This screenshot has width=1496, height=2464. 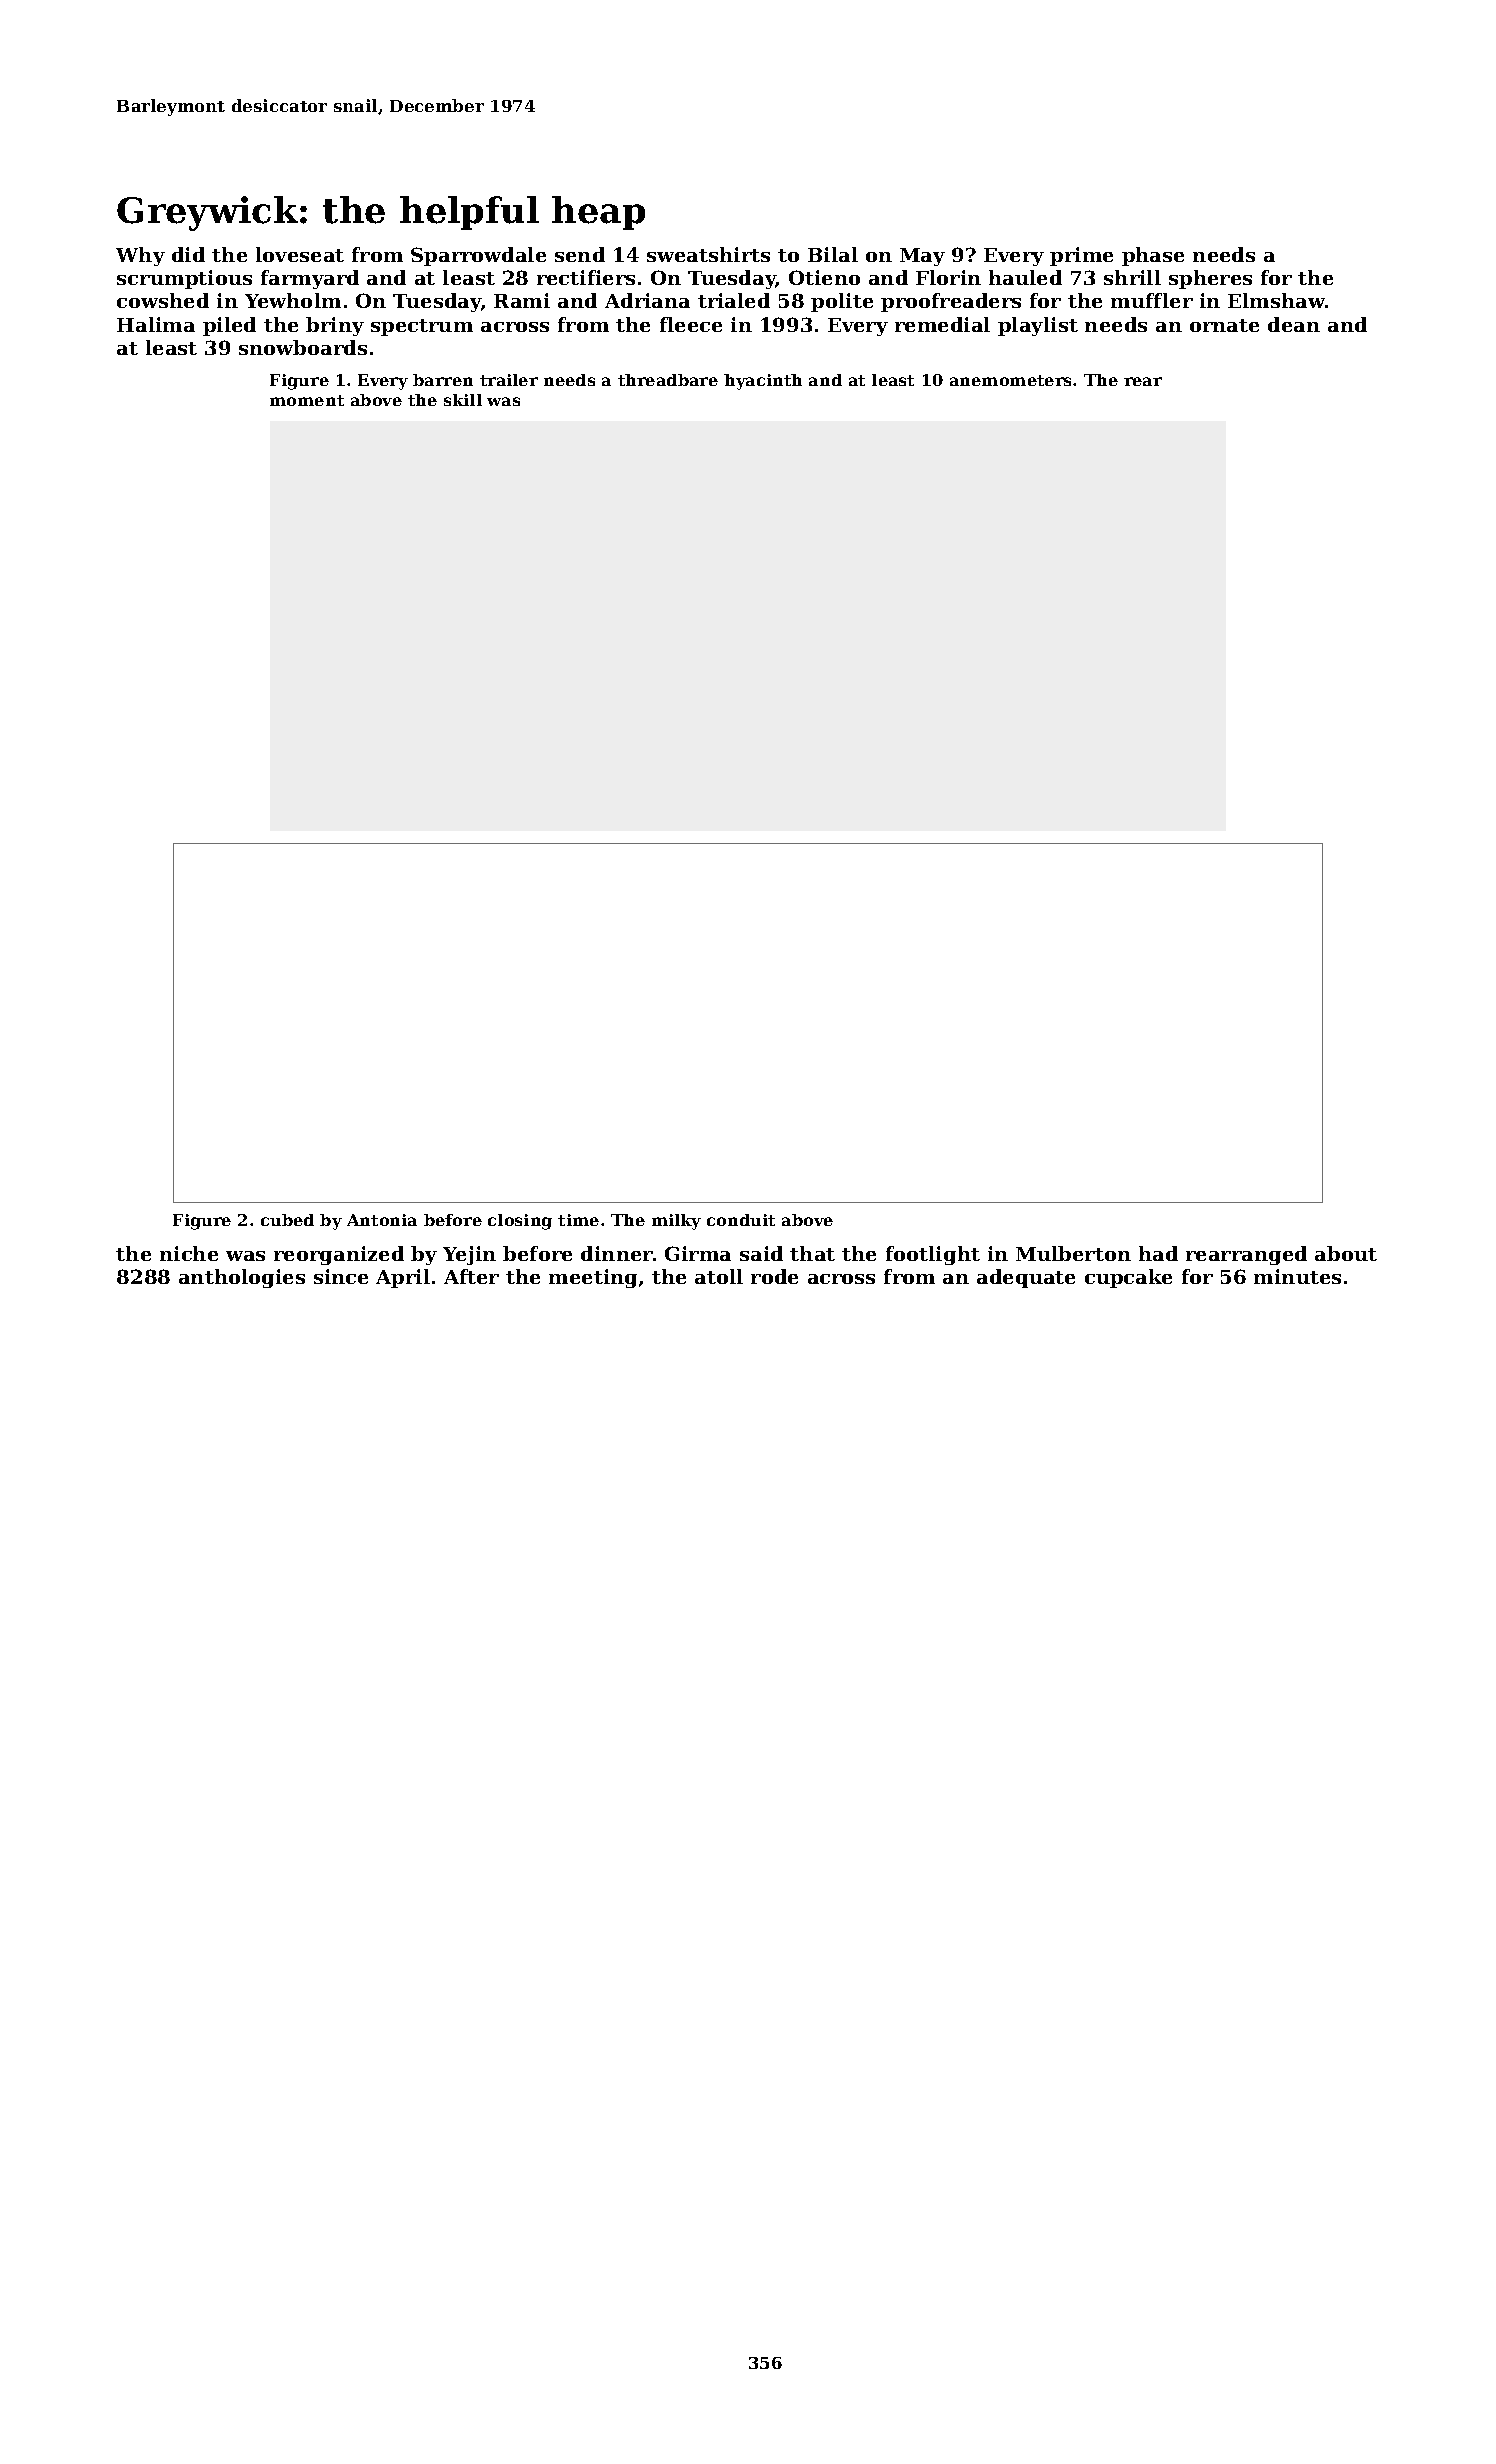 I want to click on skill, so click(x=463, y=400).
